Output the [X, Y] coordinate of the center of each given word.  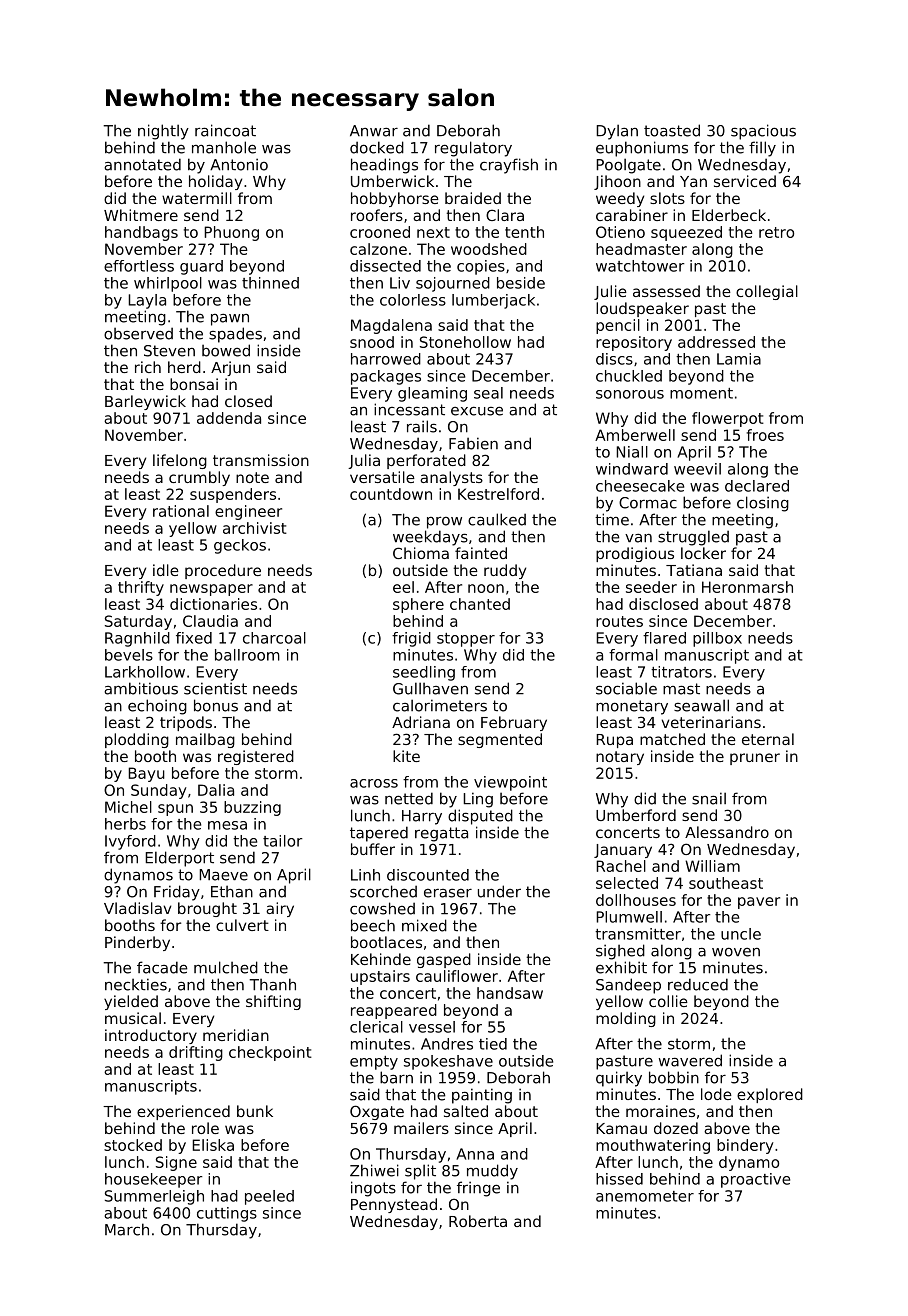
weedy [620, 199]
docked [377, 147]
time [612, 519]
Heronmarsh [747, 587]
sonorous [630, 394]
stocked [133, 1145]
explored [770, 1095]
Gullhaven [430, 688]
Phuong [231, 233]
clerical [376, 1027]
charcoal [274, 638]
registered [256, 757]
